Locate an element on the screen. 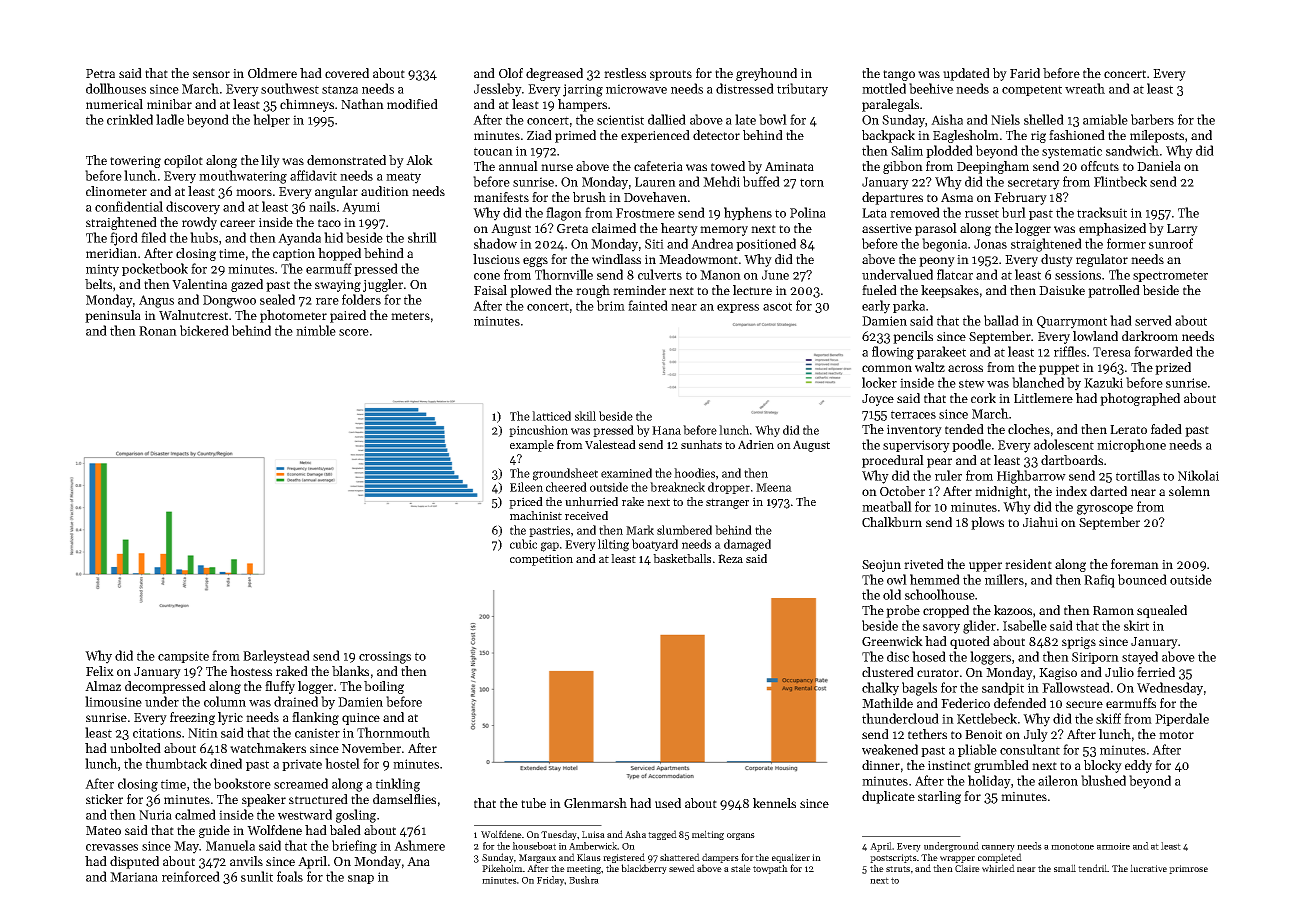 The image size is (1308, 924). groundsheet is located at coordinates (565, 474).
